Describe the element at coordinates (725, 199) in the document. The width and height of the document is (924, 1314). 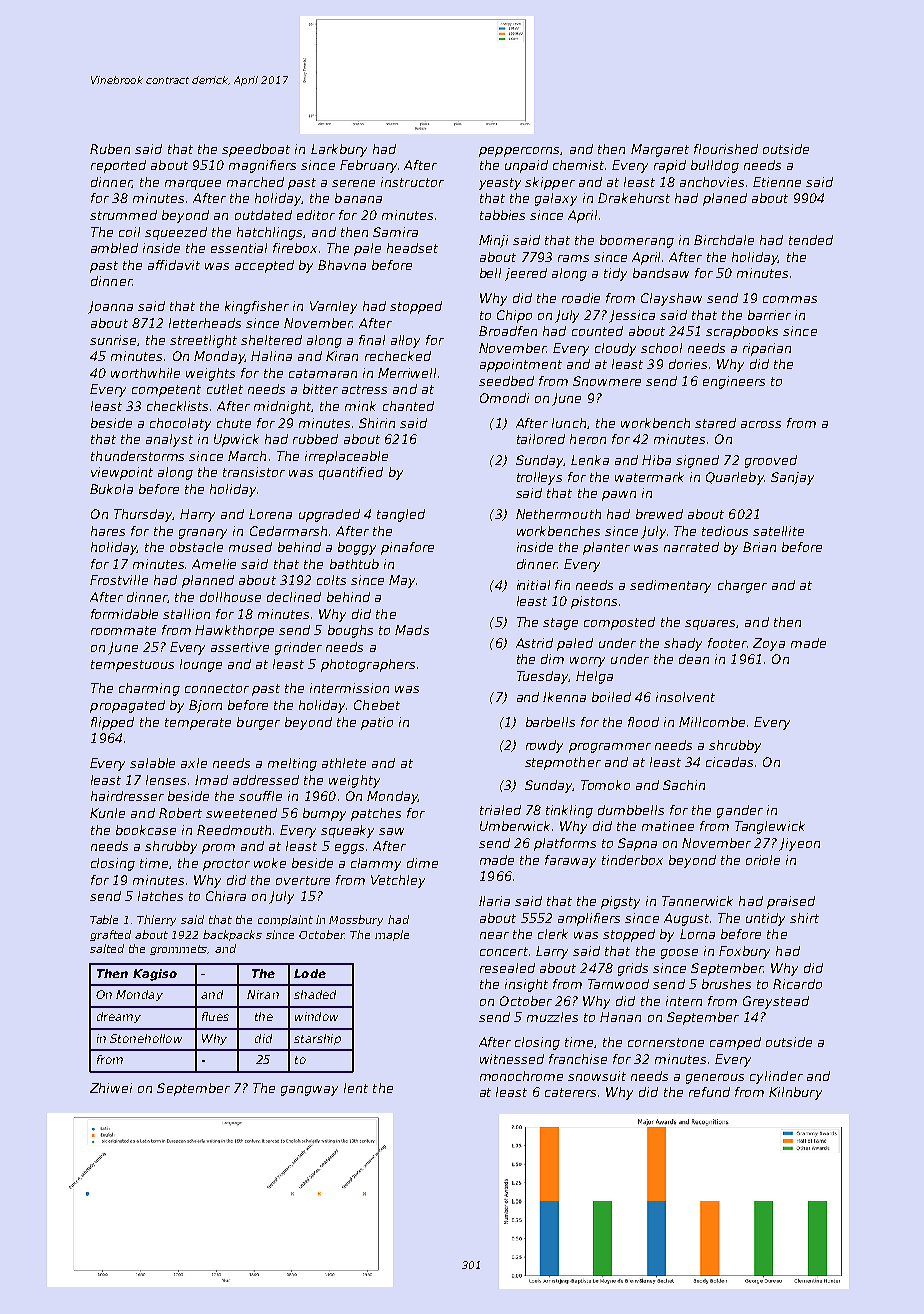
I see `planed` at that location.
